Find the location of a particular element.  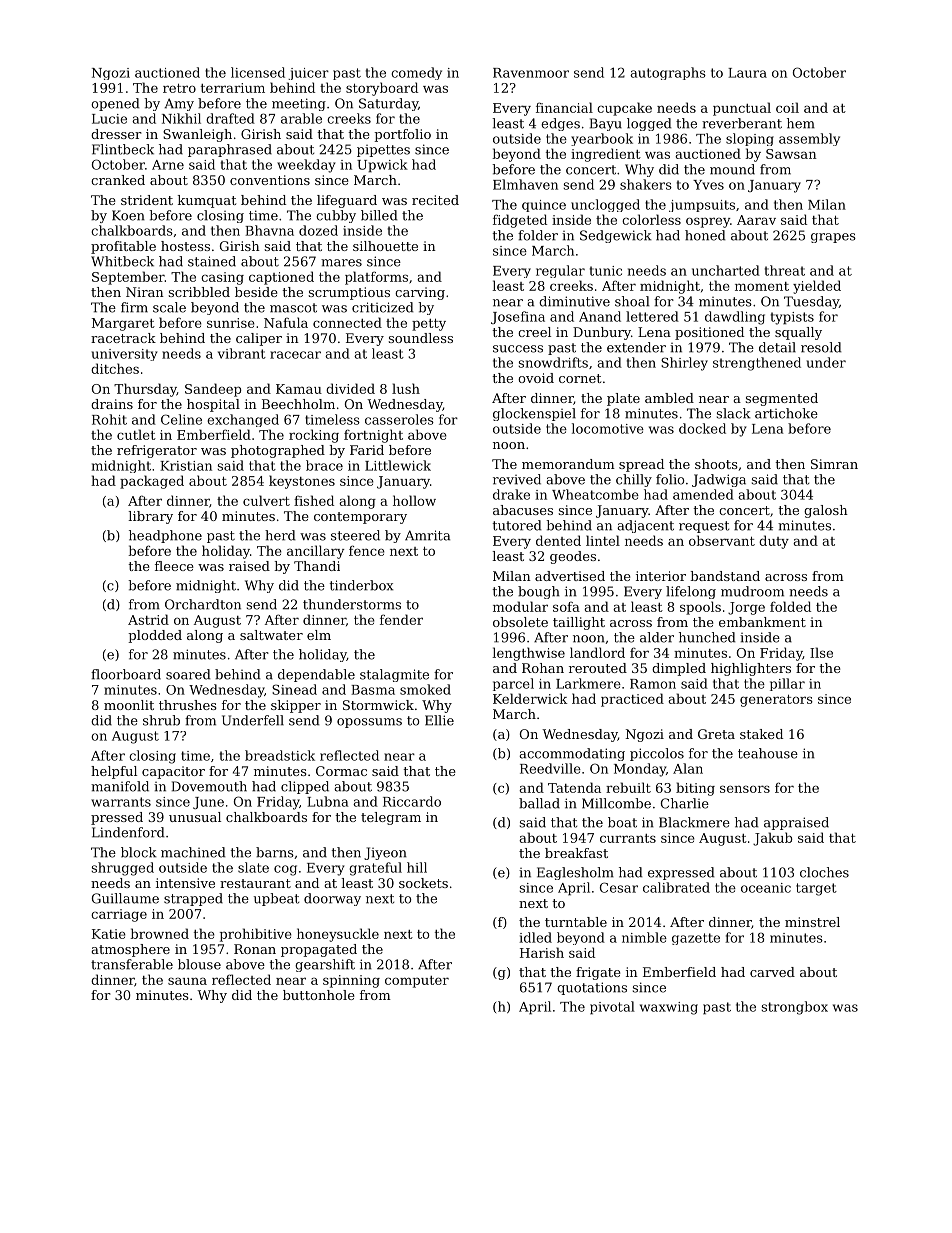

library is located at coordinates (150, 517).
